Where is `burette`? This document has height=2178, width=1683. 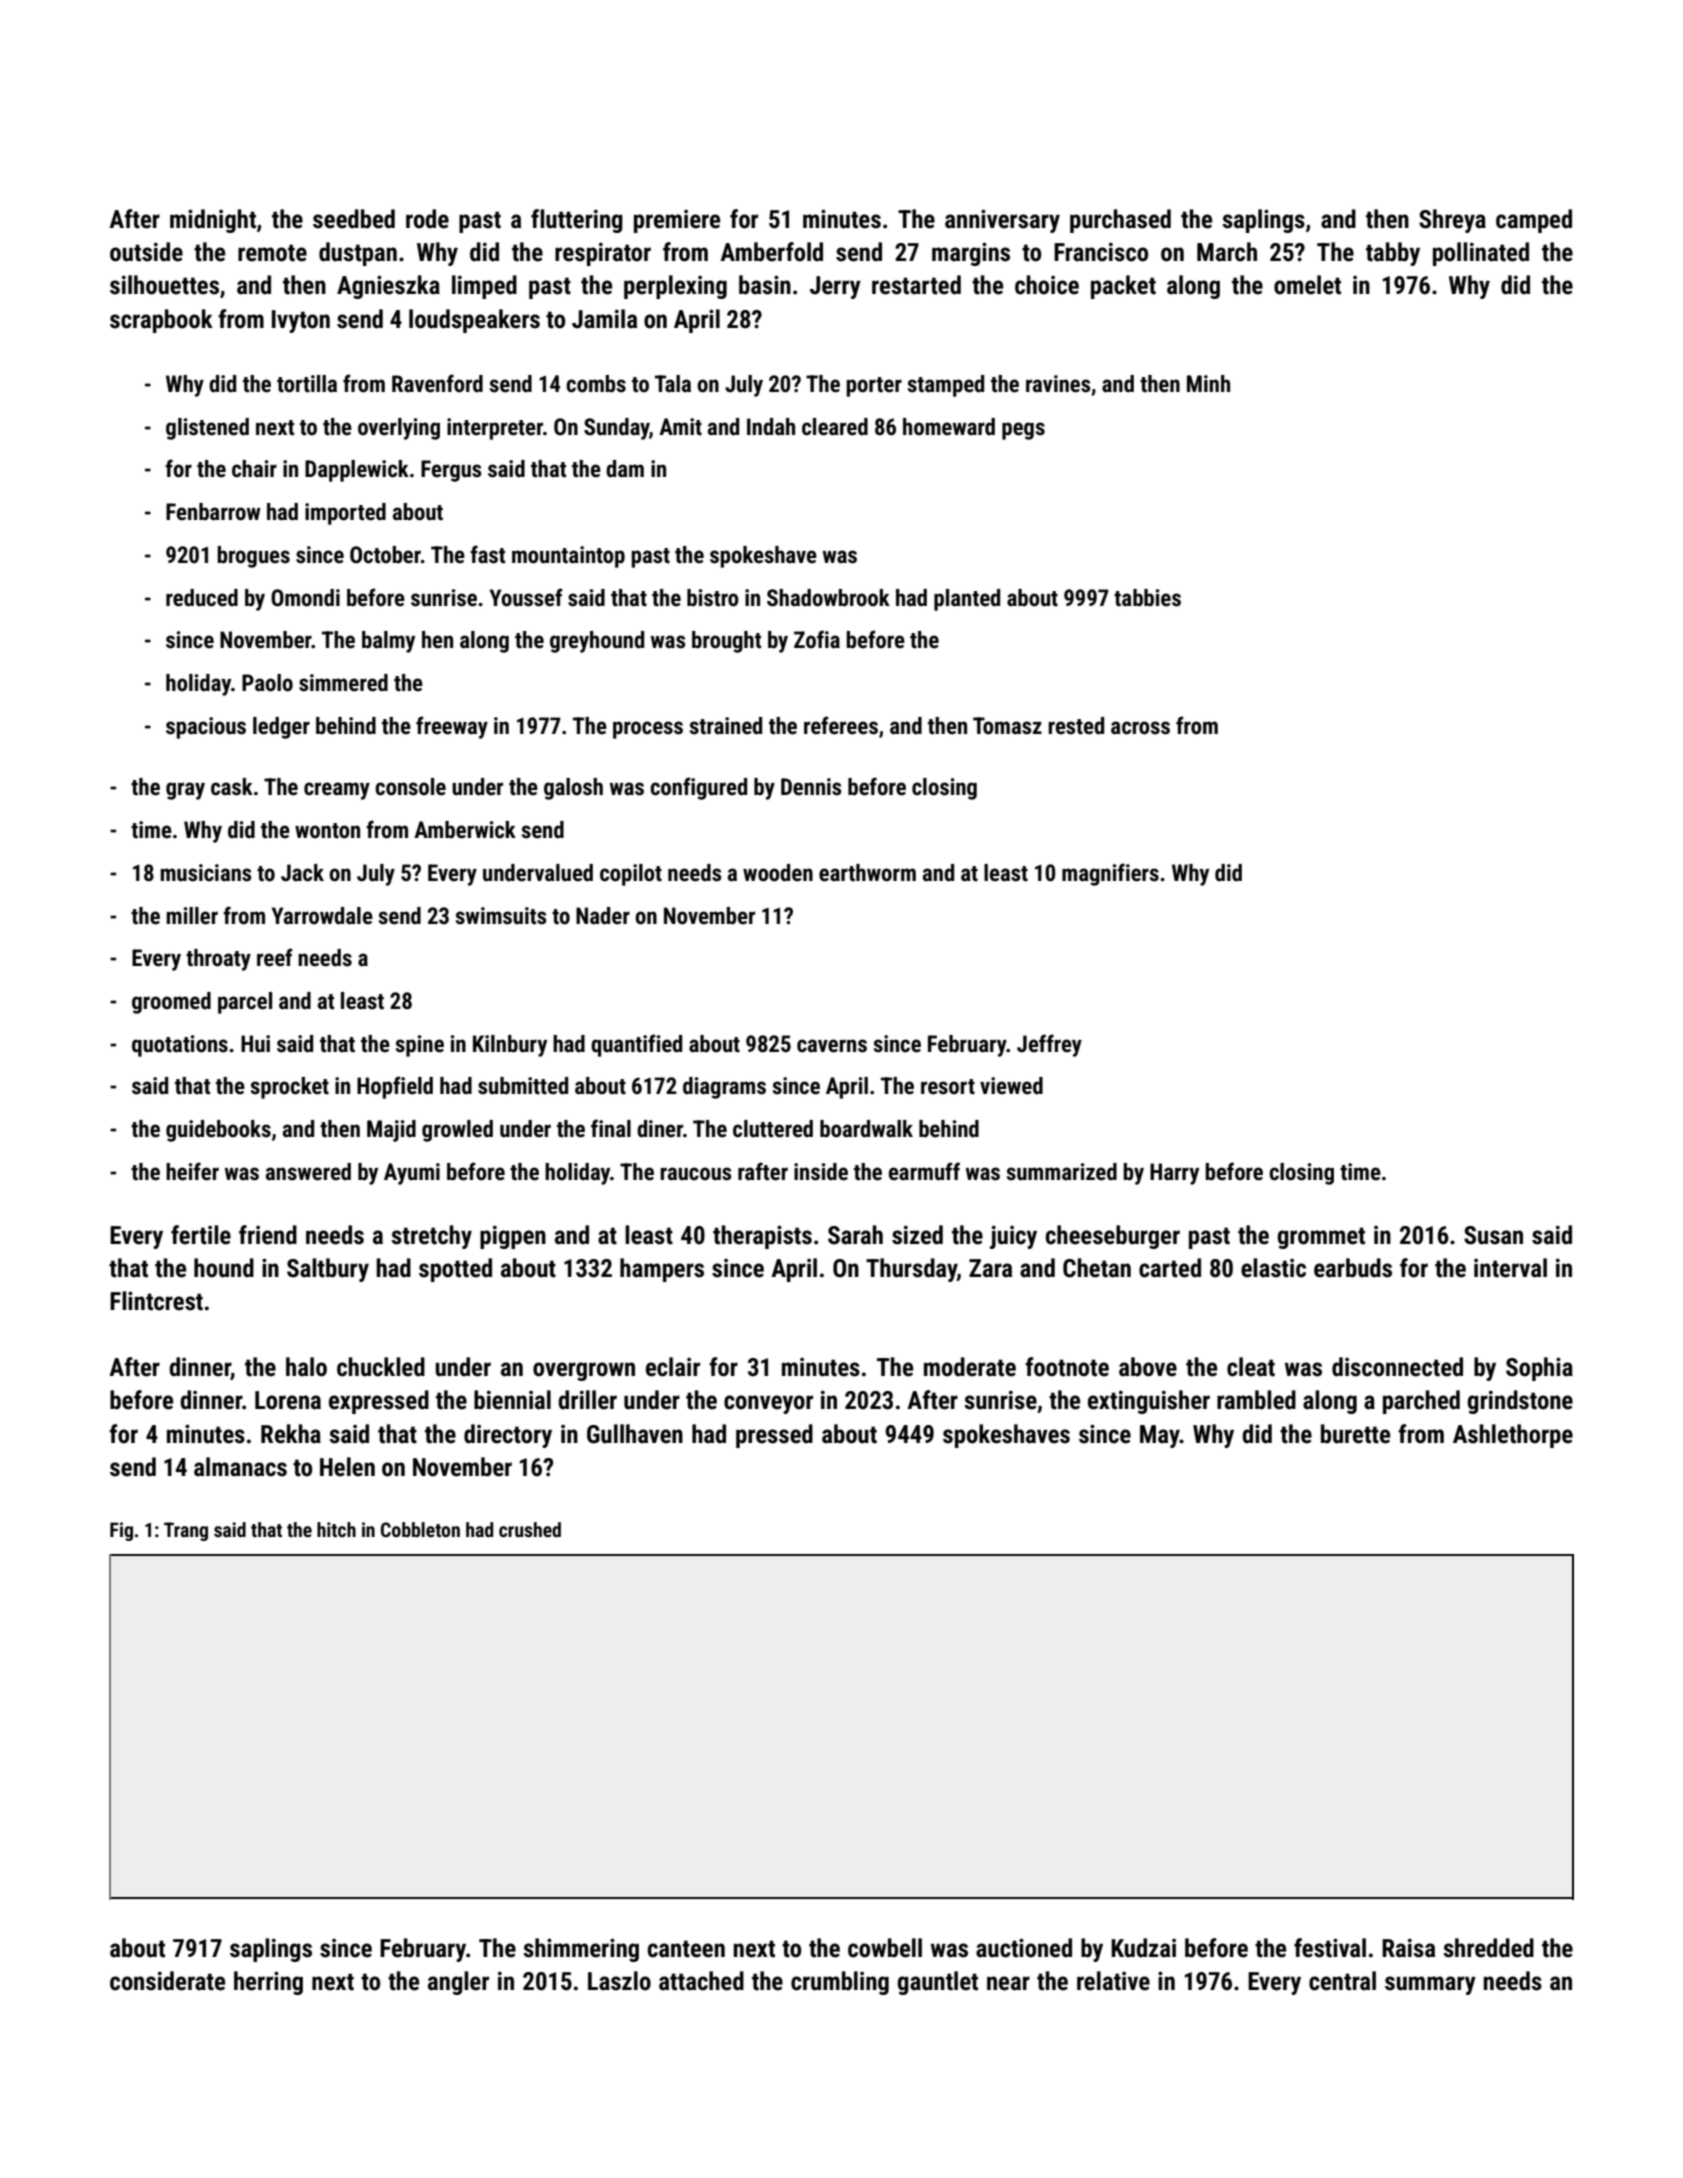
burette is located at coordinates (1355, 1434).
